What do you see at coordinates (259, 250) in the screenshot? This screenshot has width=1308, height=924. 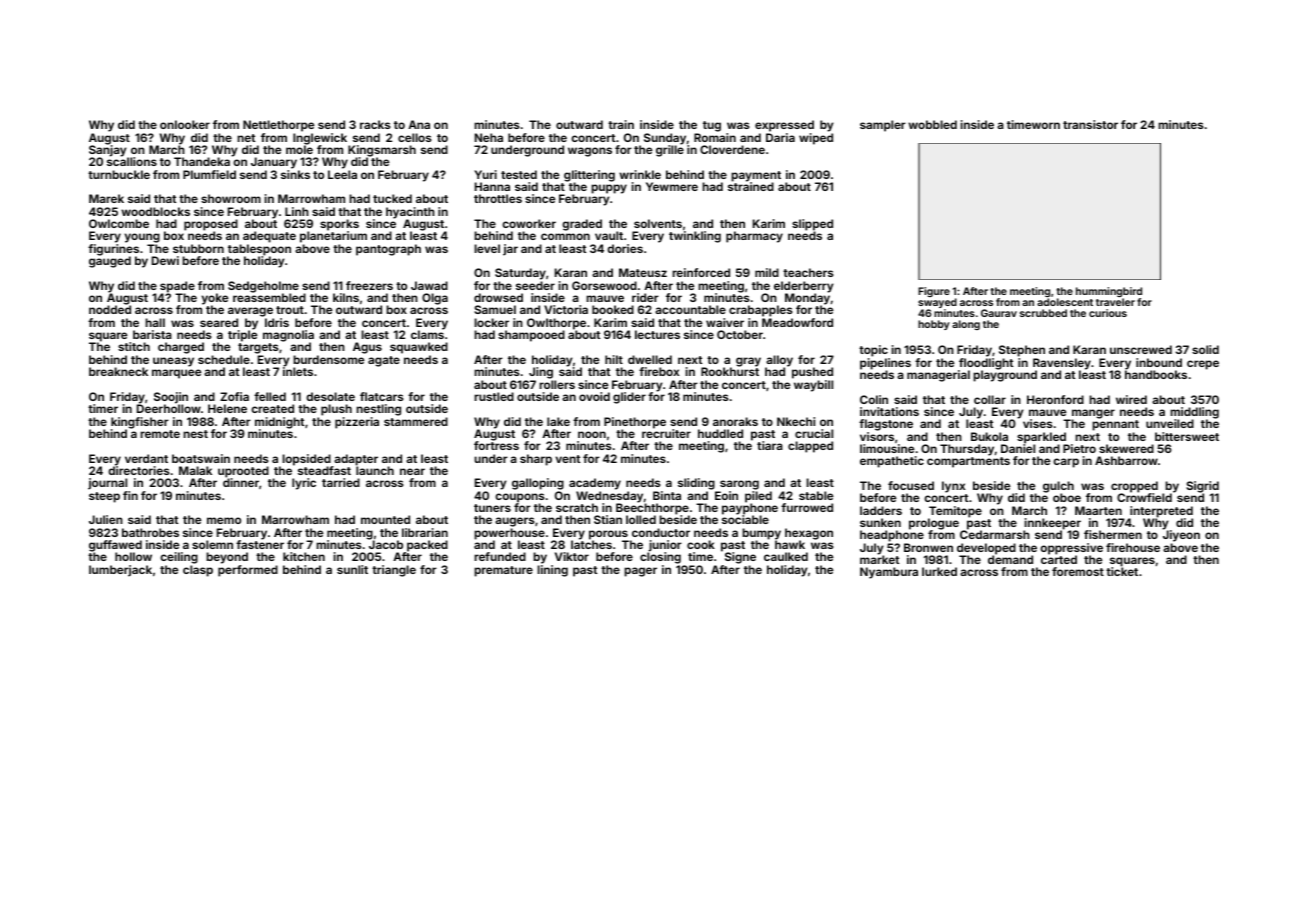 I see `tablespoon` at bounding box center [259, 250].
